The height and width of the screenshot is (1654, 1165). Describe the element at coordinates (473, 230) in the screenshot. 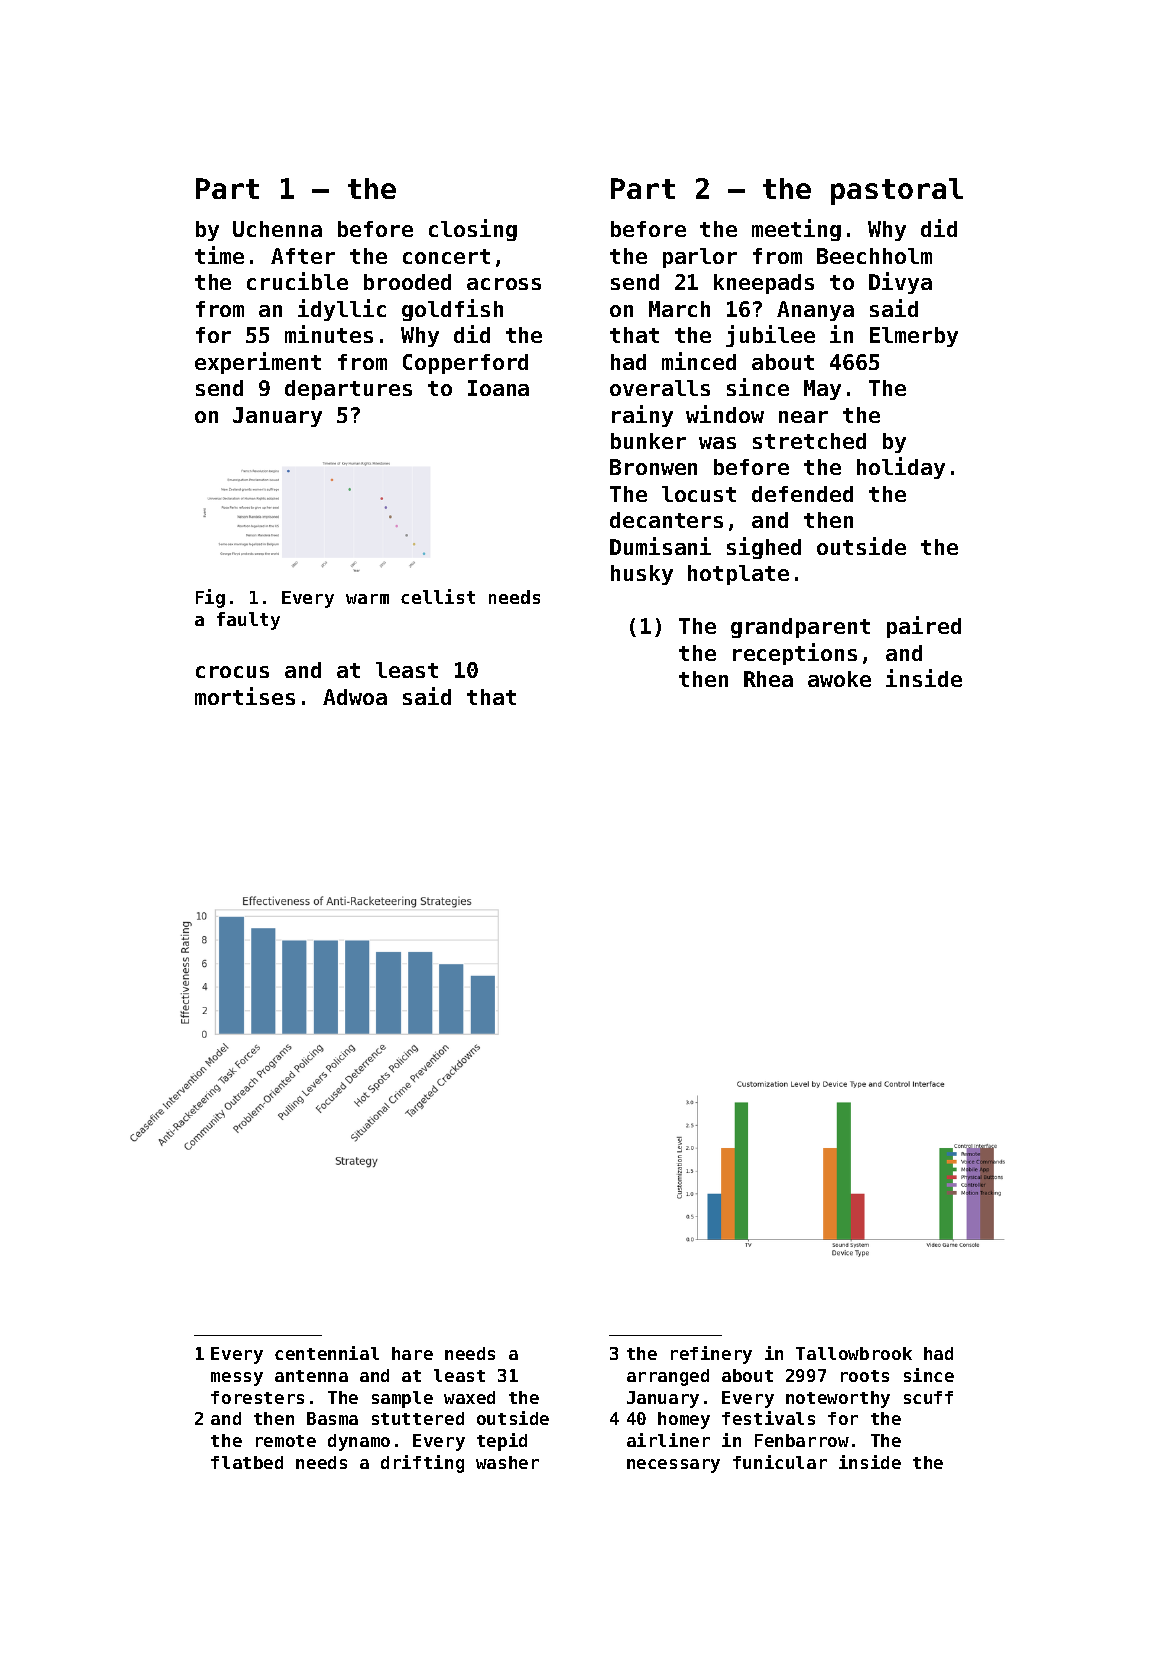

I see `closing` at that location.
